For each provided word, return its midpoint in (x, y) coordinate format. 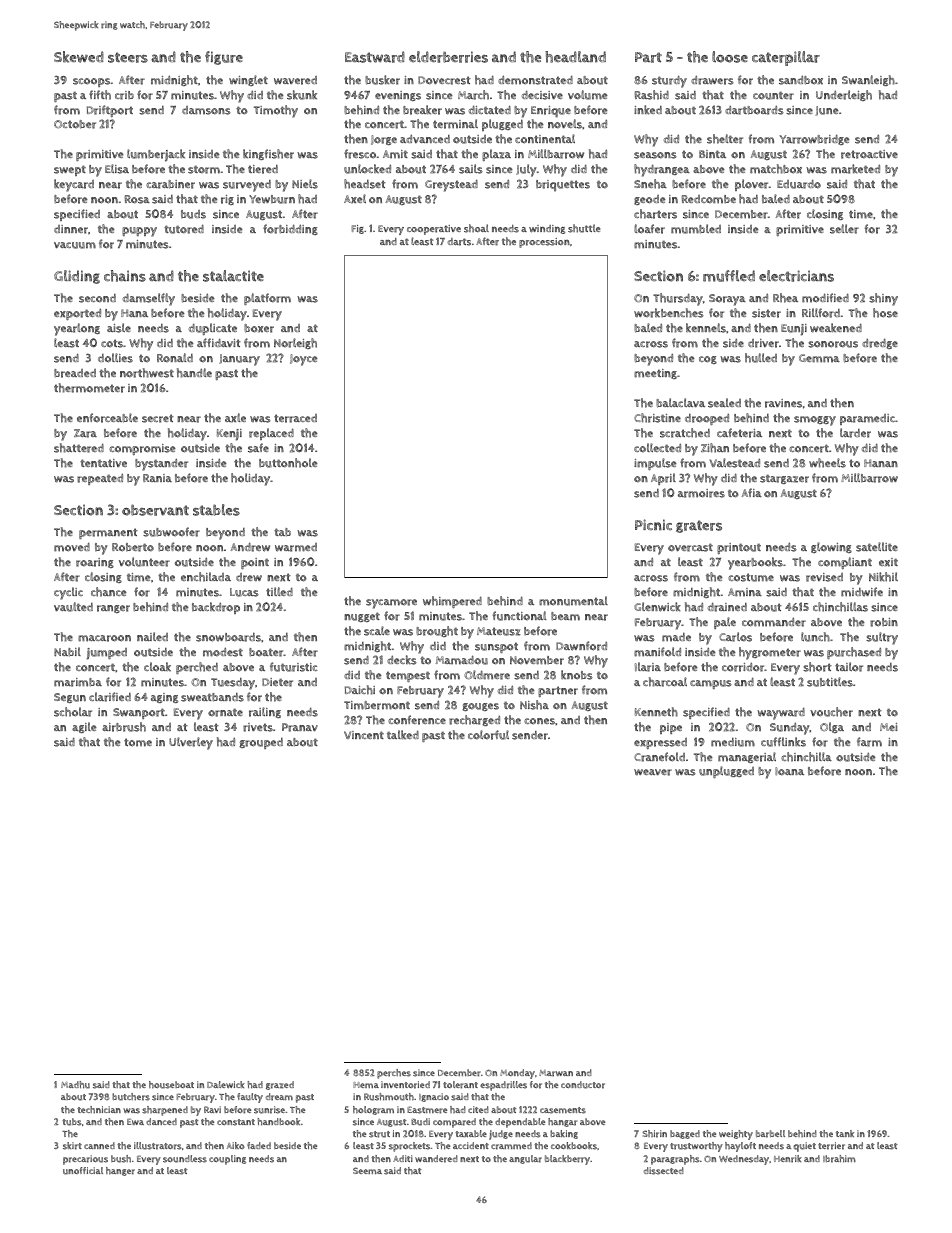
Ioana (789, 771)
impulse (655, 464)
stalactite (233, 276)
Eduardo (799, 184)
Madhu (75, 1085)
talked (403, 734)
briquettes (563, 186)
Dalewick (226, 1084)
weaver (653, 772)
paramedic (867, 419)
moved (72, 547)
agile (84, 727)
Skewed (79, 57)
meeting (655, 374)
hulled (761, 358)
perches (394, 1074)
